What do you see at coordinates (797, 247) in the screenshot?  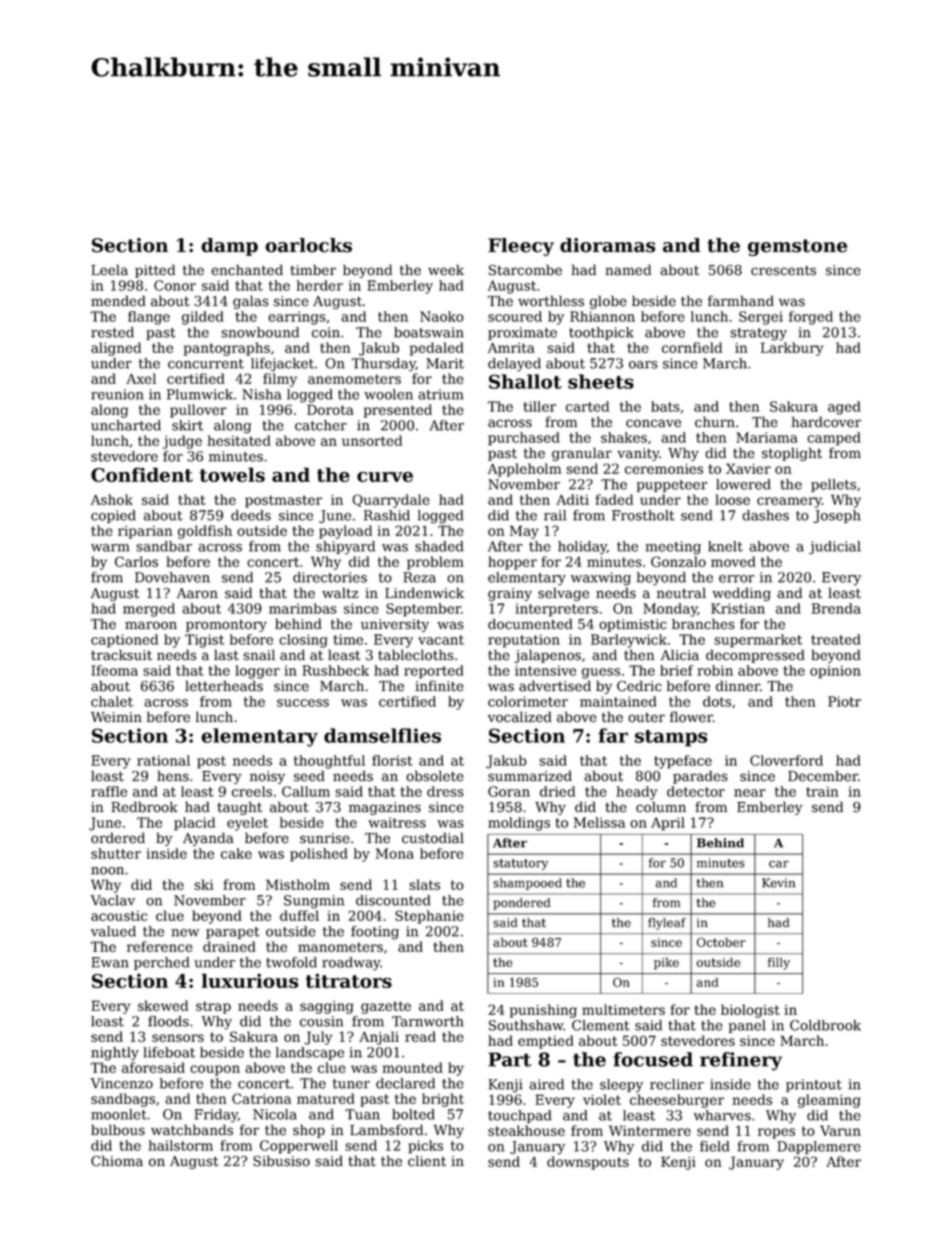 I see `gemstone` at bounding box center [797, 247].
